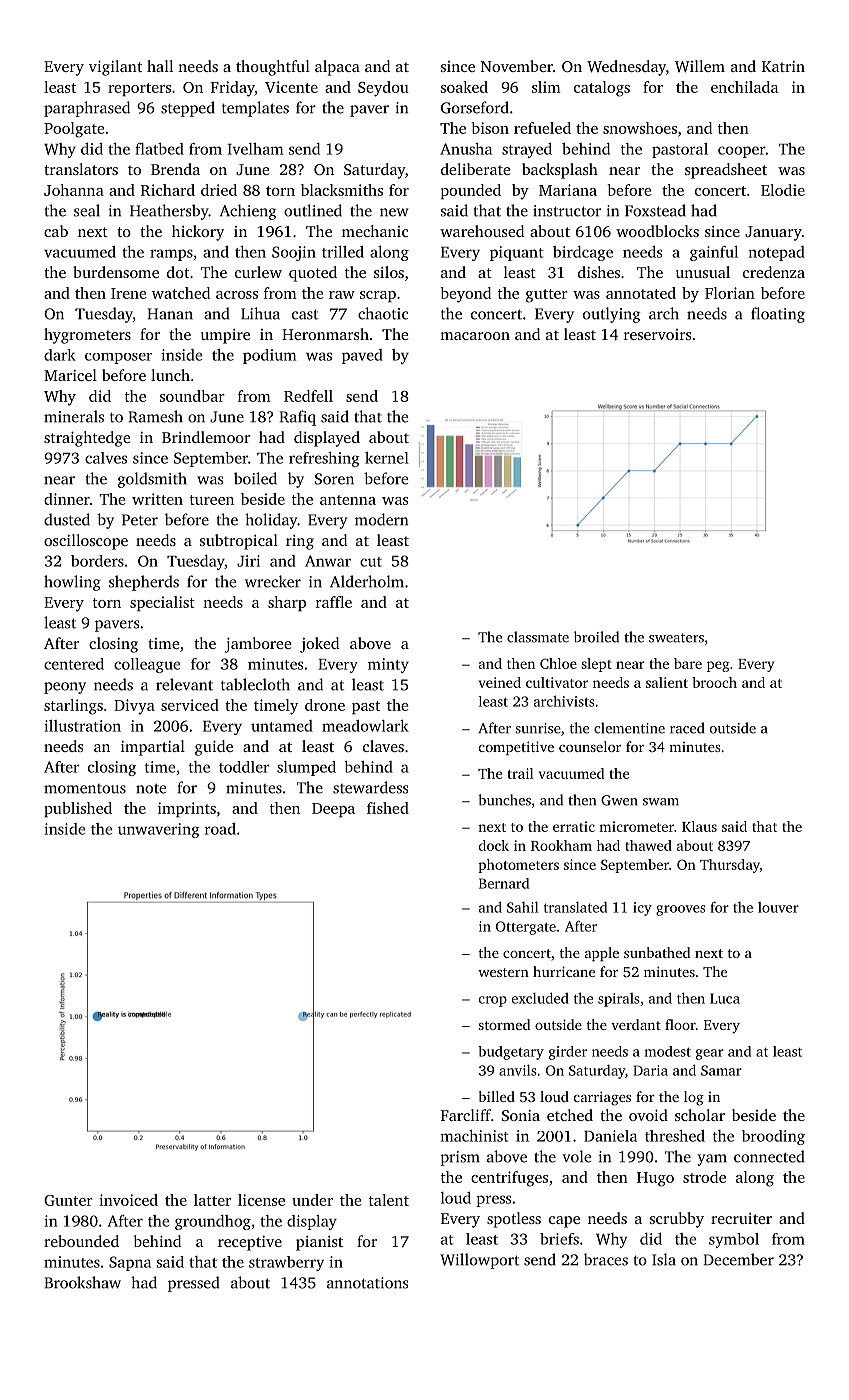 The height and width of the image is (1400, 849). What do you see at coordinates (700, 66) in the image?
I see `Willem` at bounding box center [700, 66].
